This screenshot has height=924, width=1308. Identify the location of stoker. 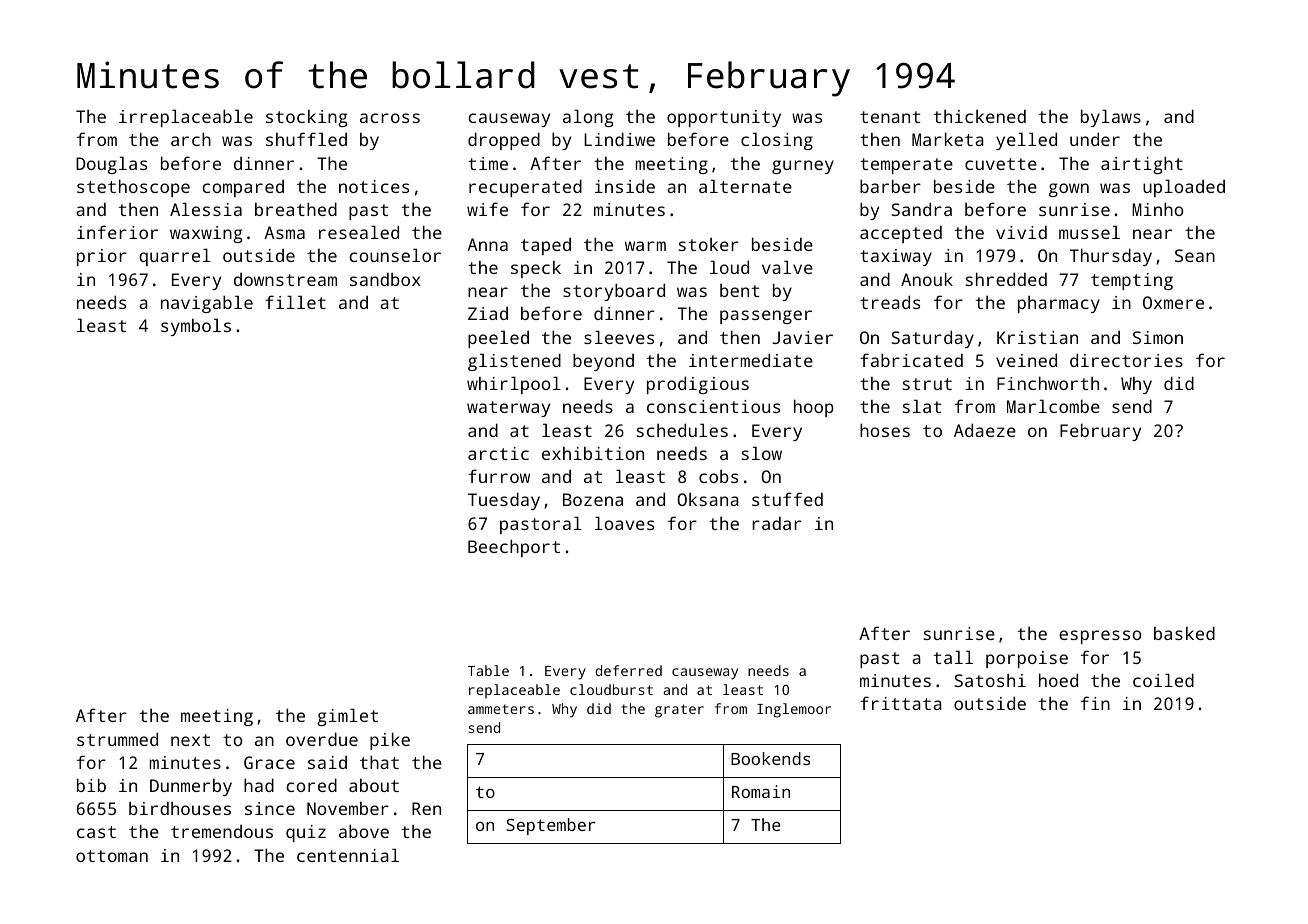
(709, 244).
